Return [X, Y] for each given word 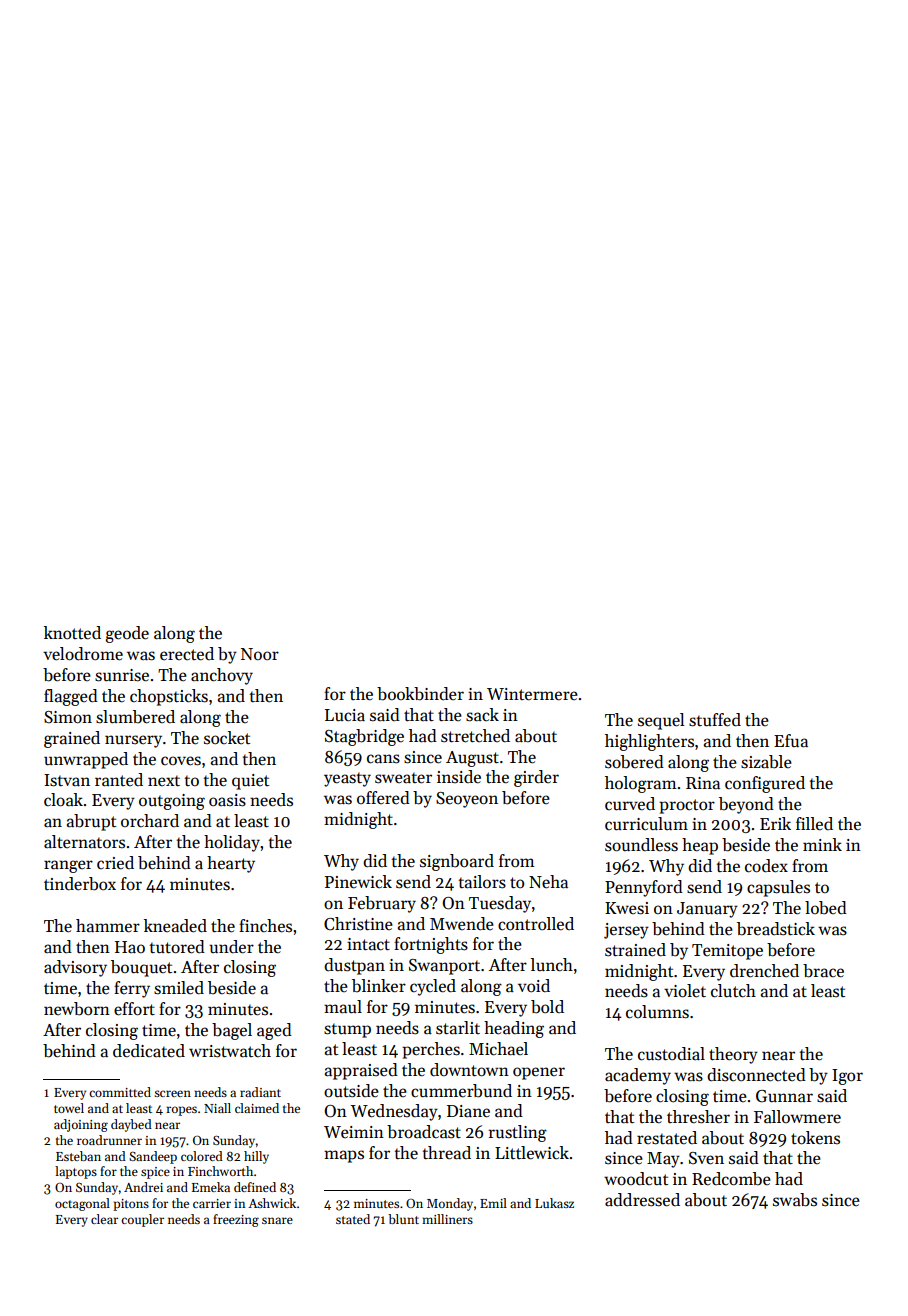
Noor [260, 654]
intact [368, 944]
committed [120, 1092]
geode [127, 634]
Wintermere [532, 694]
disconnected [756, 1075]
